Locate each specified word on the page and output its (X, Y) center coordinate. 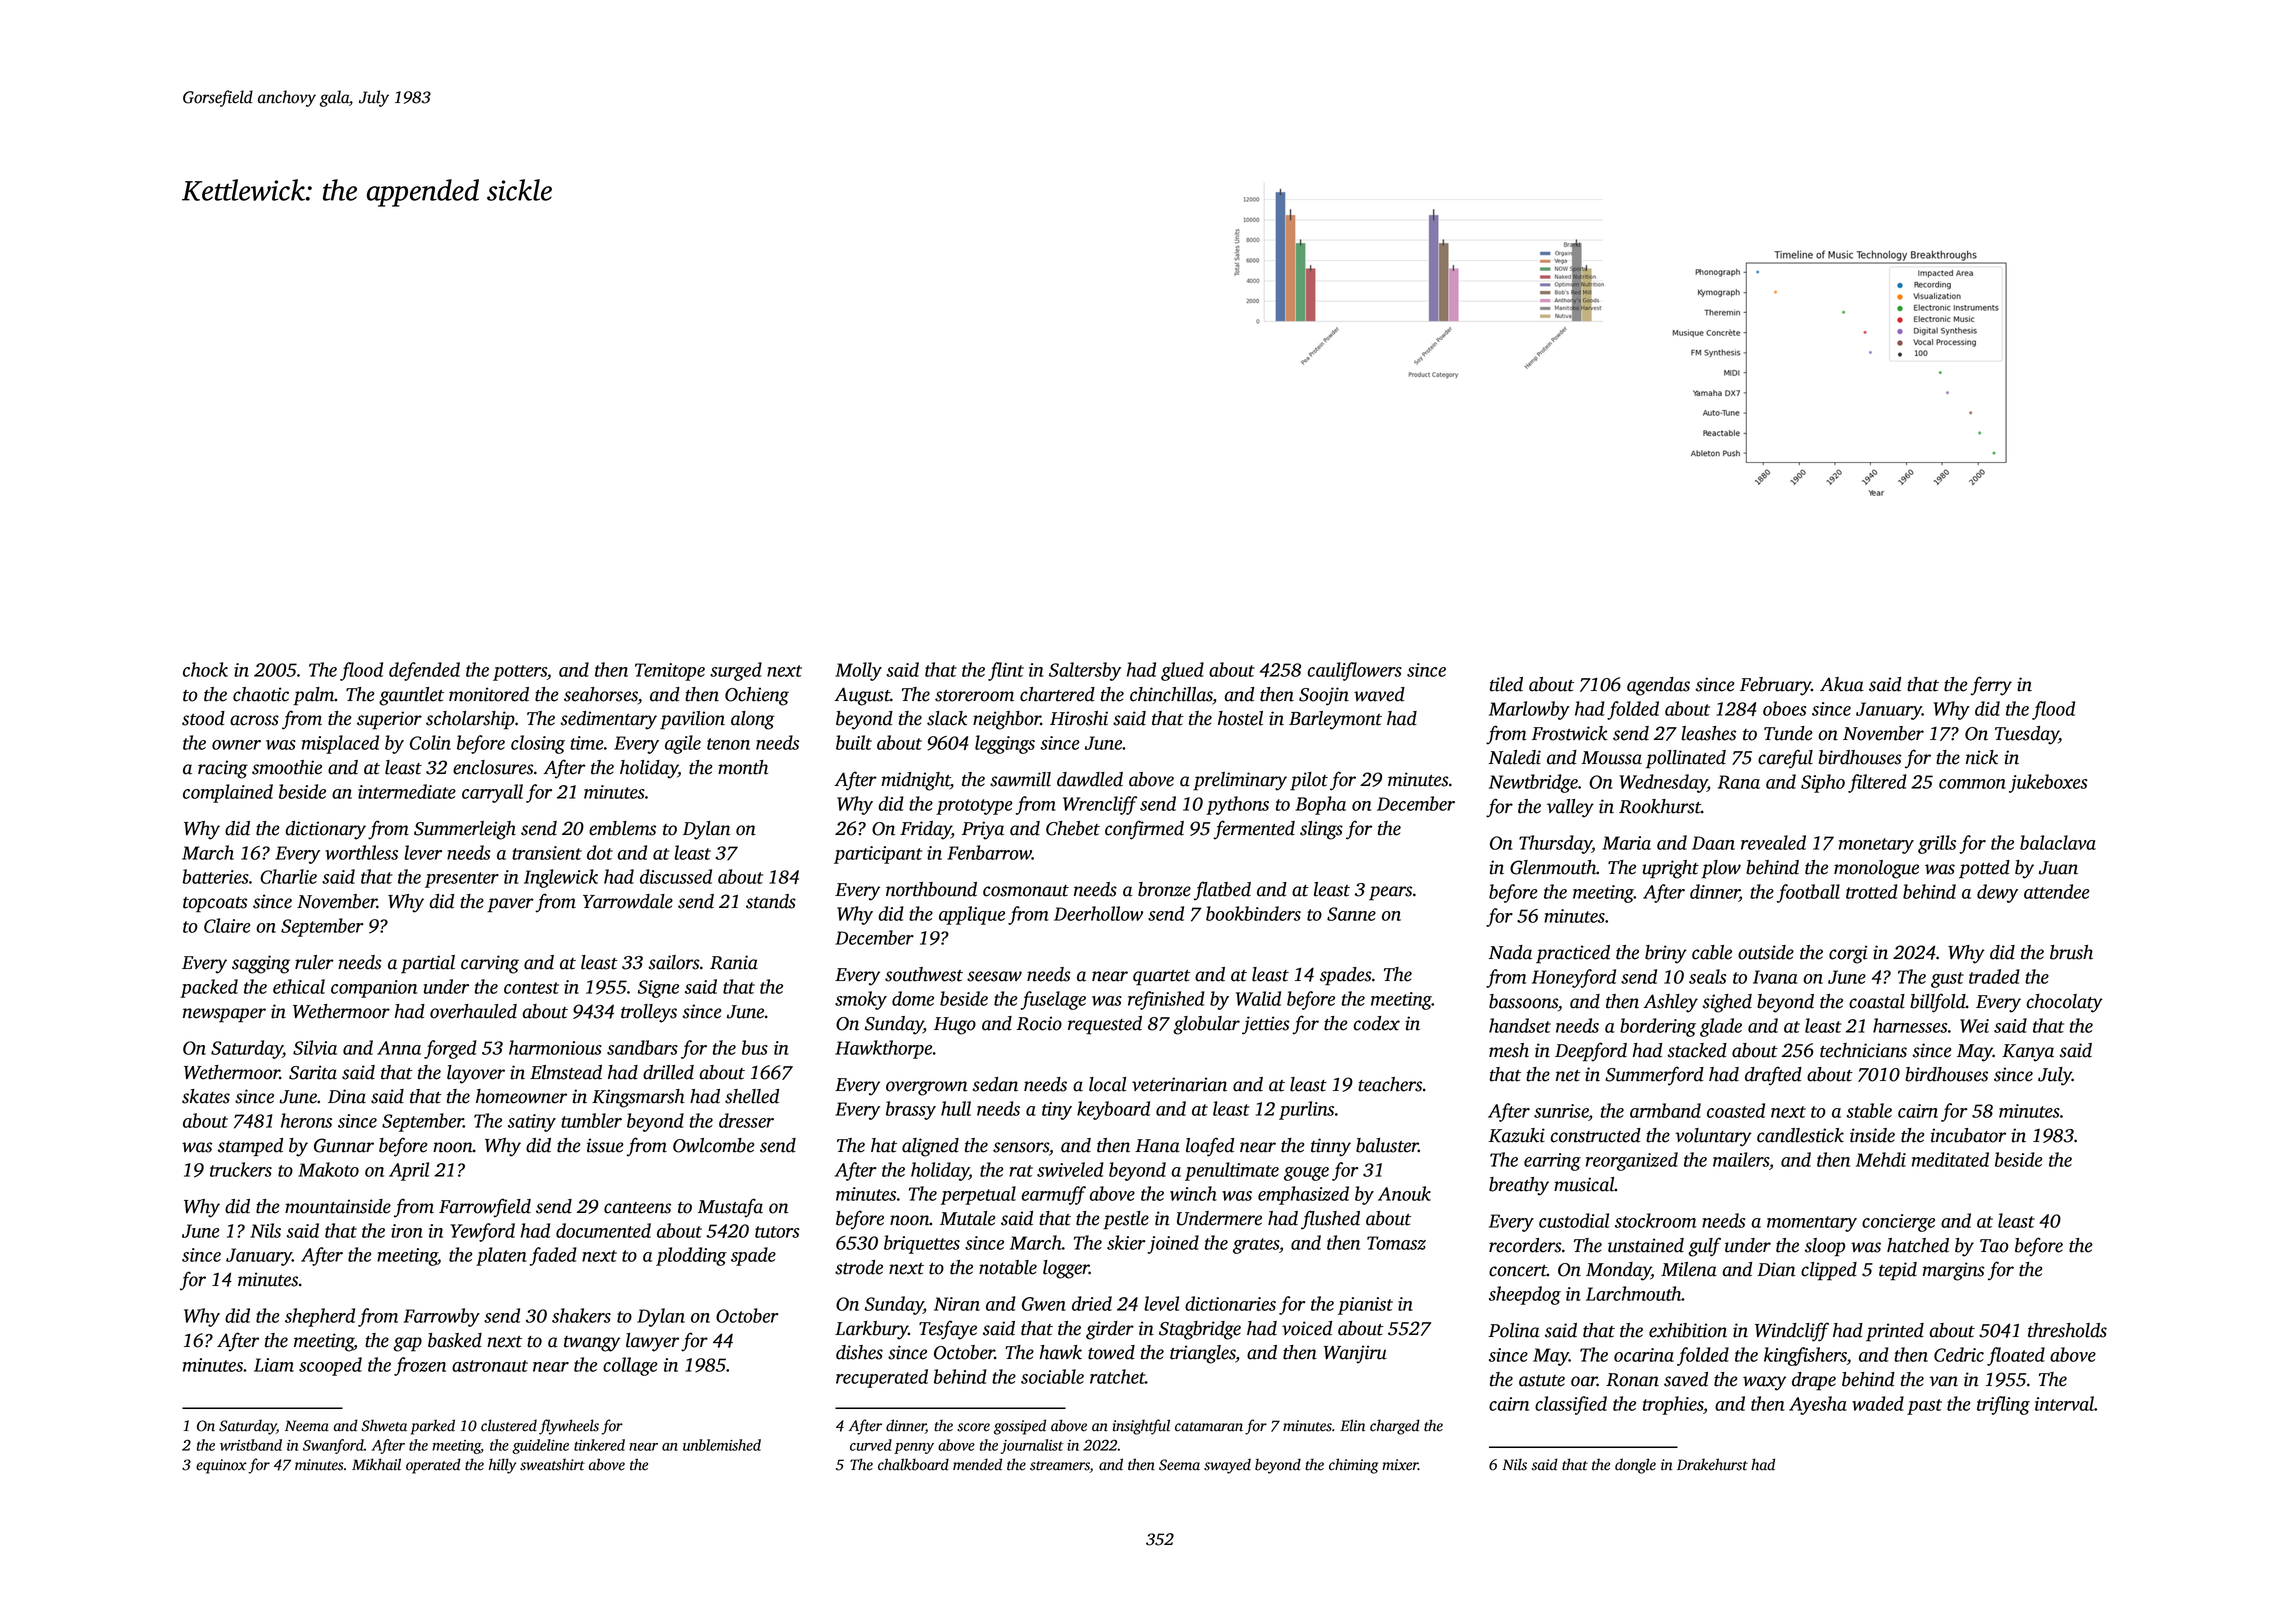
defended (424, 671)
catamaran (1209, 1427)
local (1107, 1084)
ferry (1991, 686)
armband (1665, 1110)
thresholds (2067, 1330)
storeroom (974, 696)
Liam (274, 1365)
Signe (658, 989)
